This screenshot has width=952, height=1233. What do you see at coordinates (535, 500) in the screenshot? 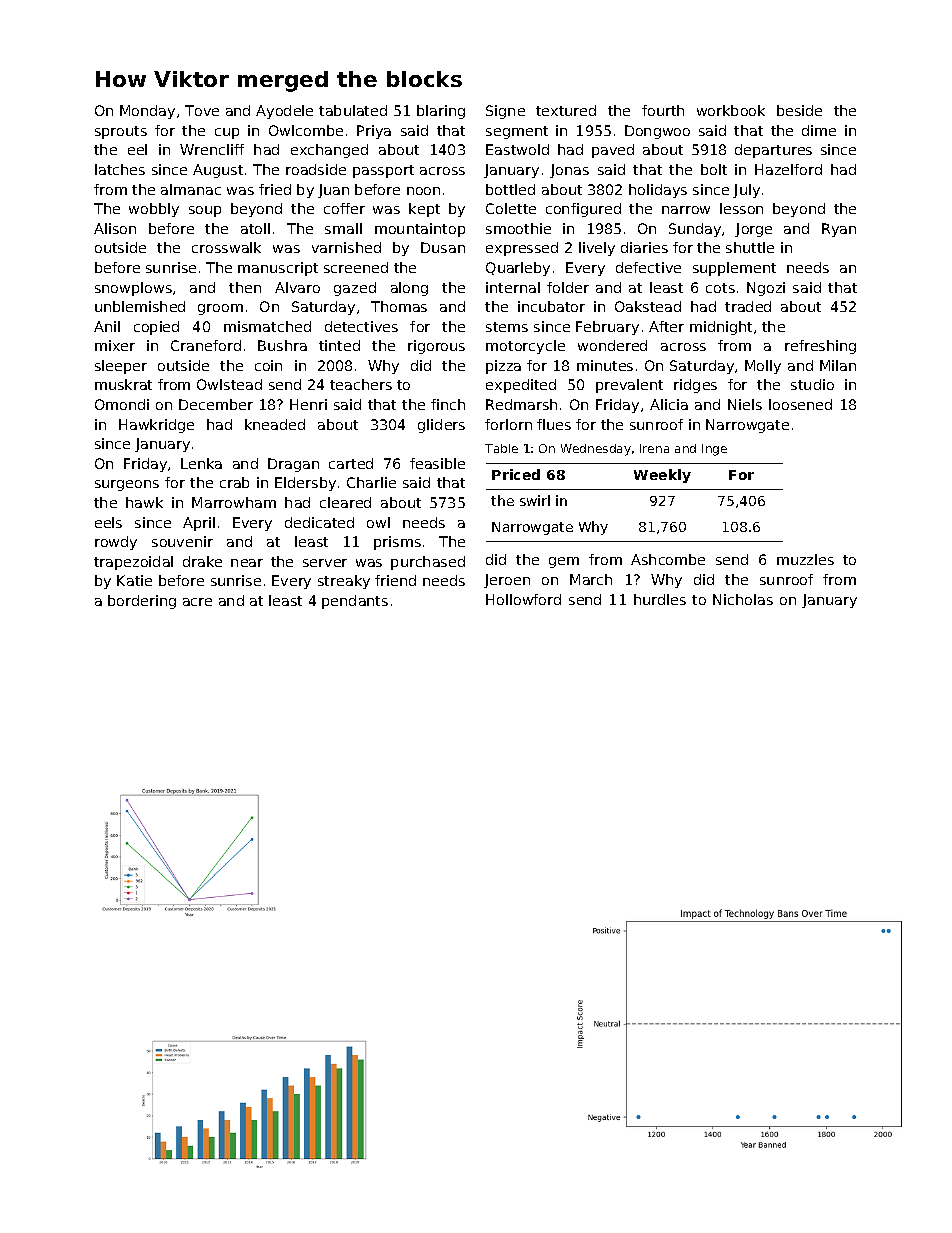
I see `swirl` at bounding box center [535, 500].
